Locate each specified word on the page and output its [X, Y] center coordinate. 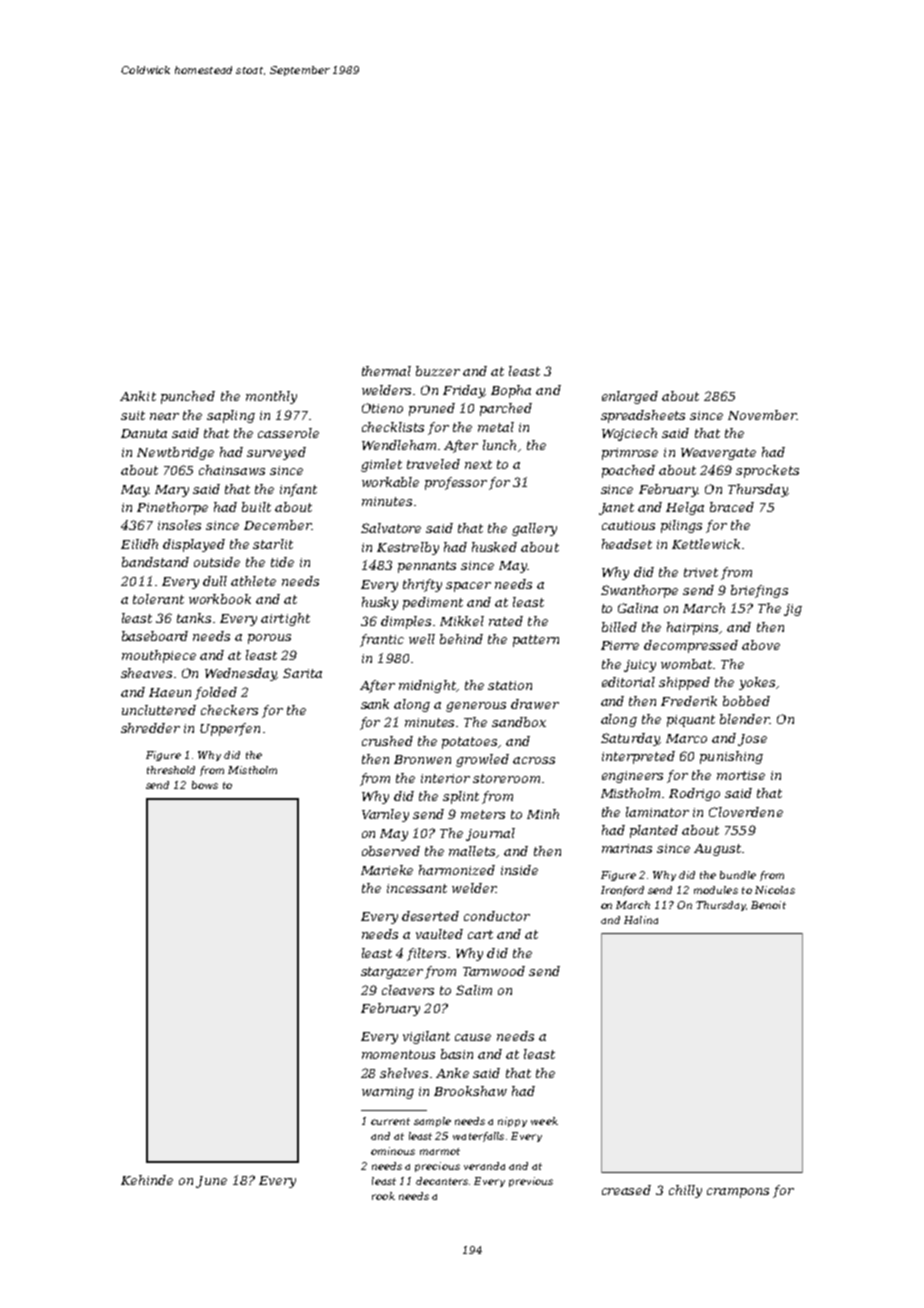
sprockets [767, 471]
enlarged [630, 397]
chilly [685, 1191]
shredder [150, 728]
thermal [386, 371]
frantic [382, 640]
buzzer [438, 371]
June [211, 1182]
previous [531, 1182]
